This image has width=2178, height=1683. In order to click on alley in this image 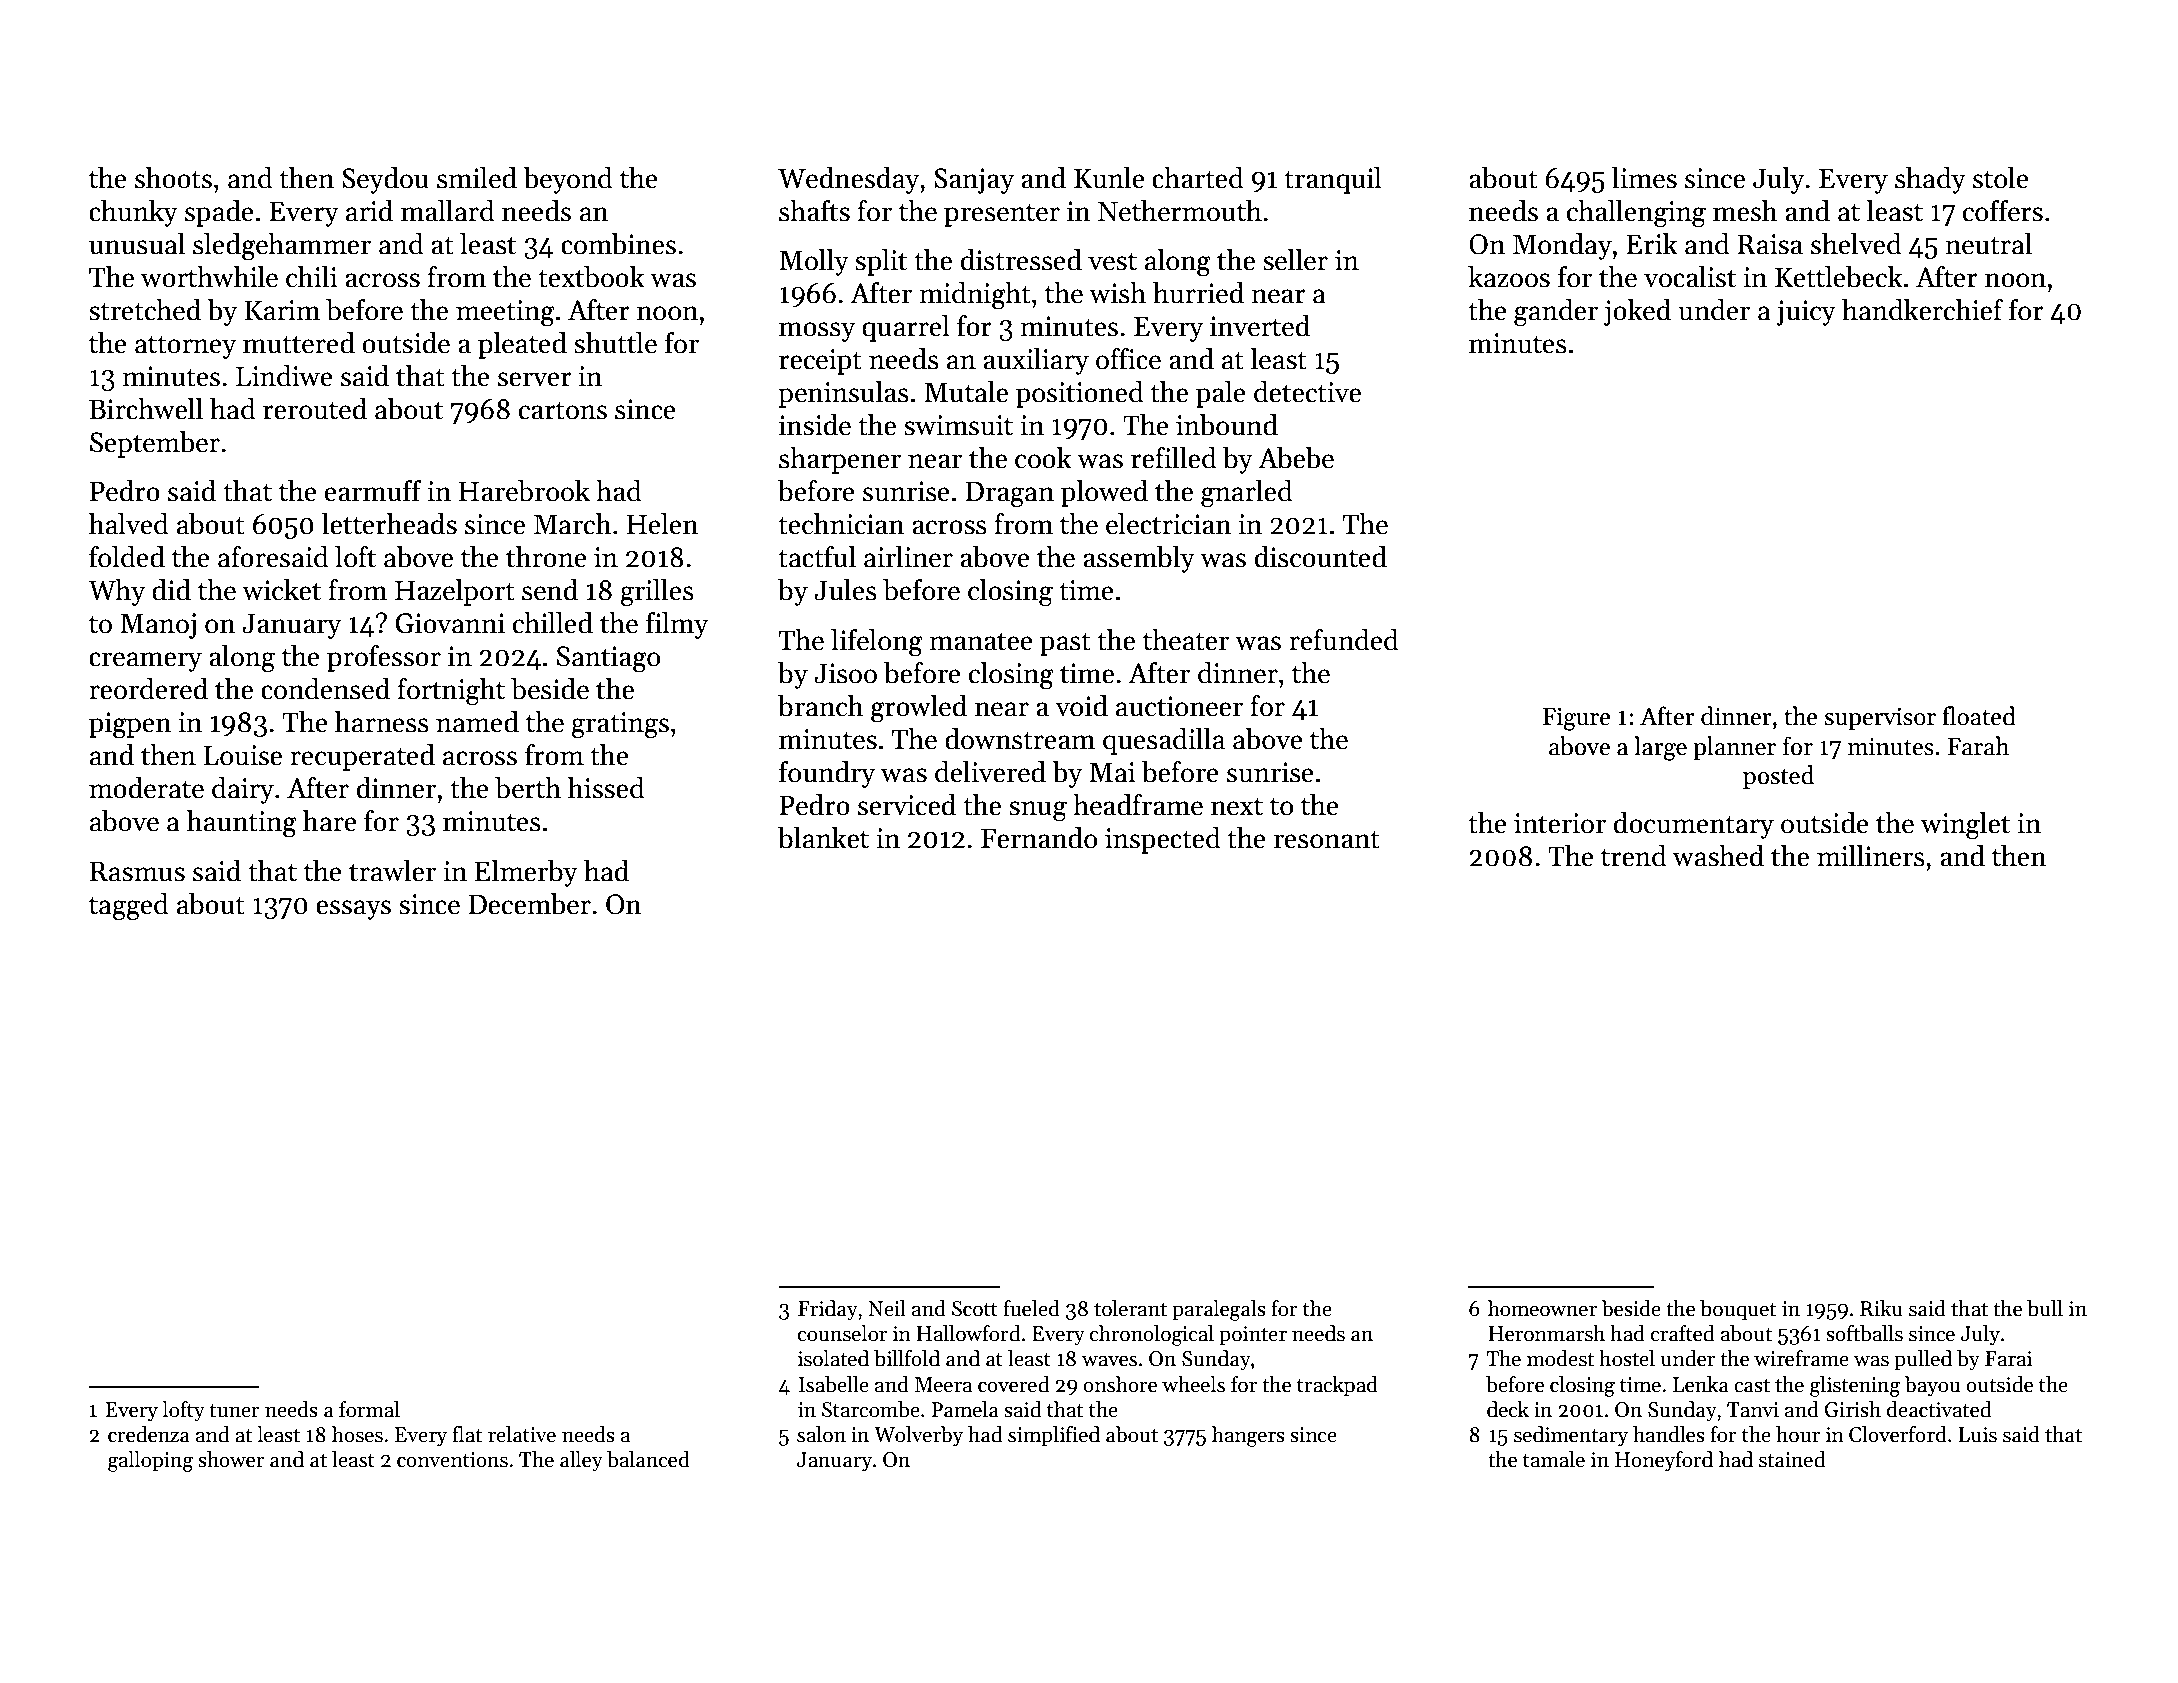, I will do `click(581, 1461)`.
